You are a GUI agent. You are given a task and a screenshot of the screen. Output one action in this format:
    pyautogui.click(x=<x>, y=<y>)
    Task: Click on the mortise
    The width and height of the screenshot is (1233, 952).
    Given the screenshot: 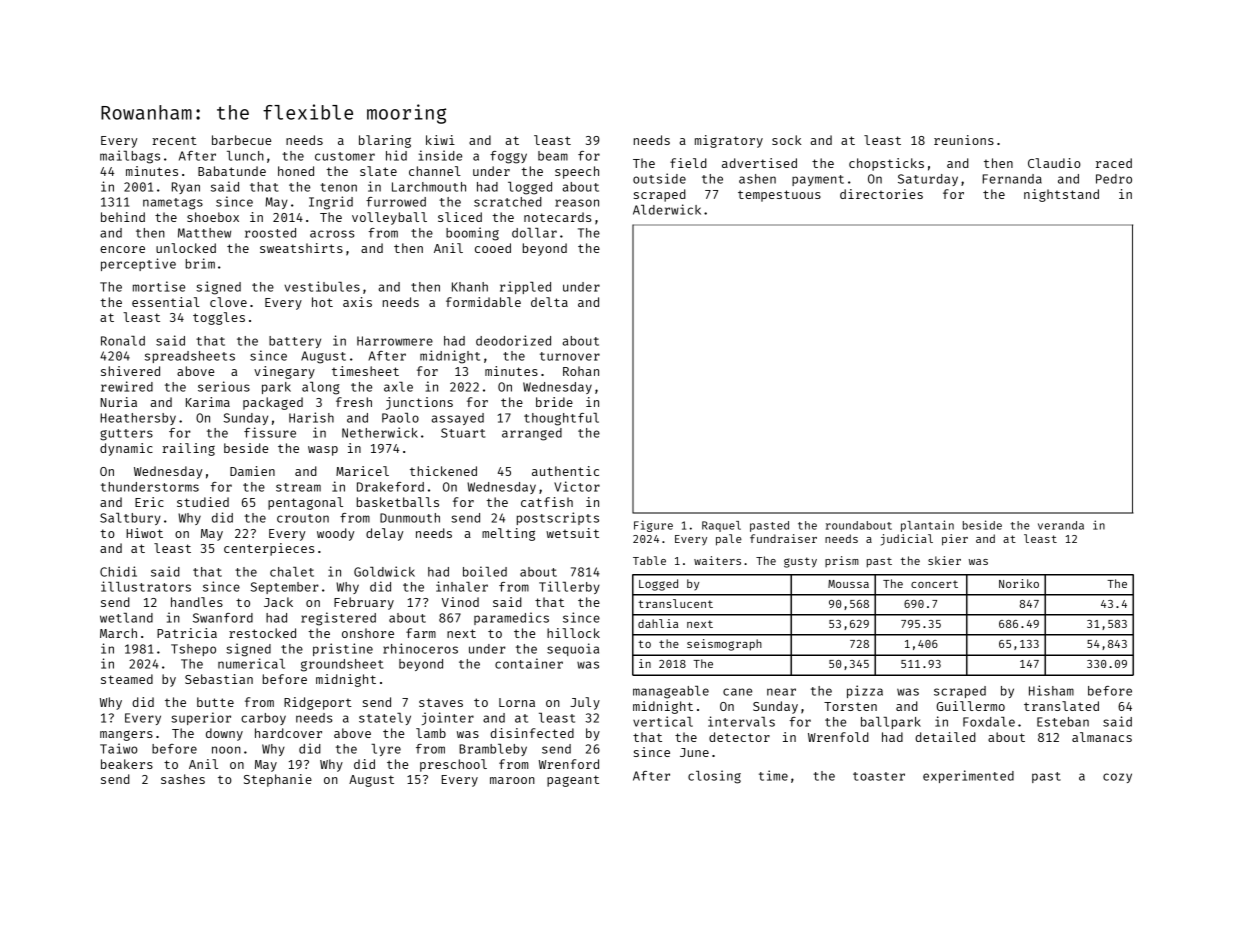 What is the action you would take?
    pyautogui.click(x=159, y=286)
